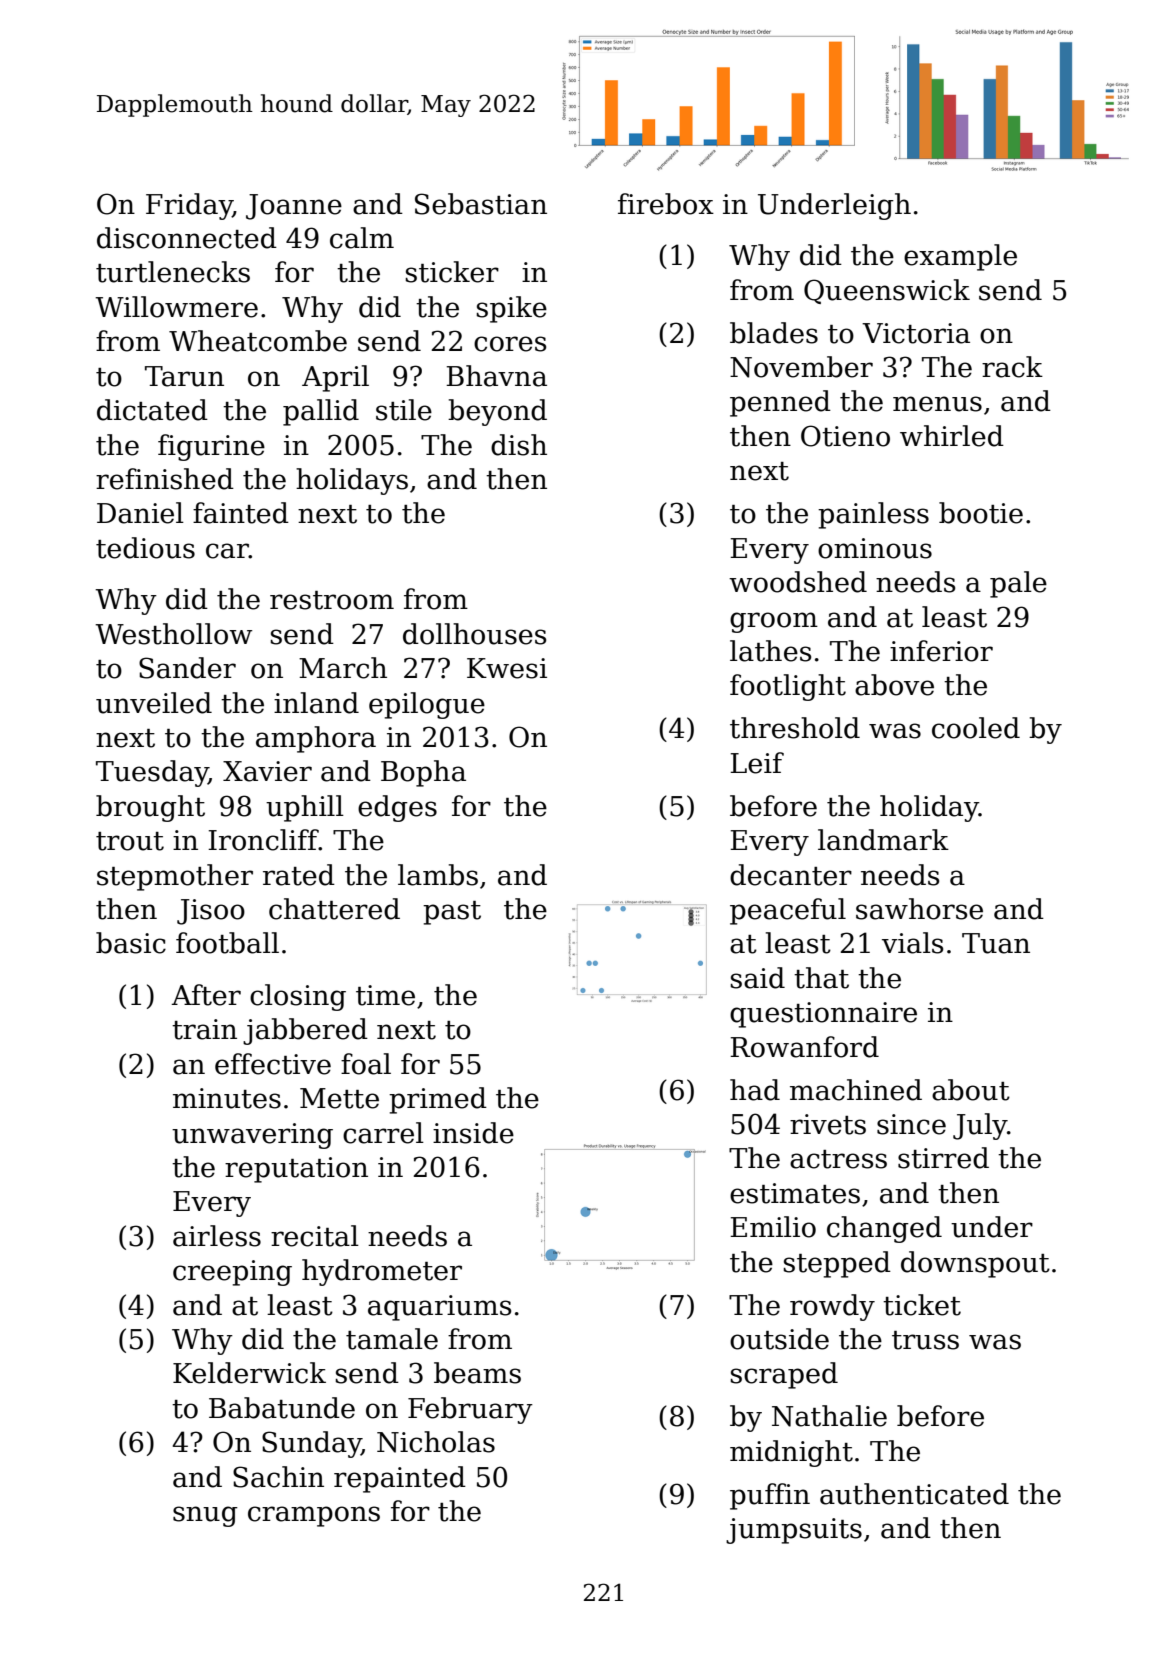 The image size is (1165, 1654). What do you see at coordinates (217, 1236) in the screenshot?
I see `airless` at bounding box center [217, 1236].
